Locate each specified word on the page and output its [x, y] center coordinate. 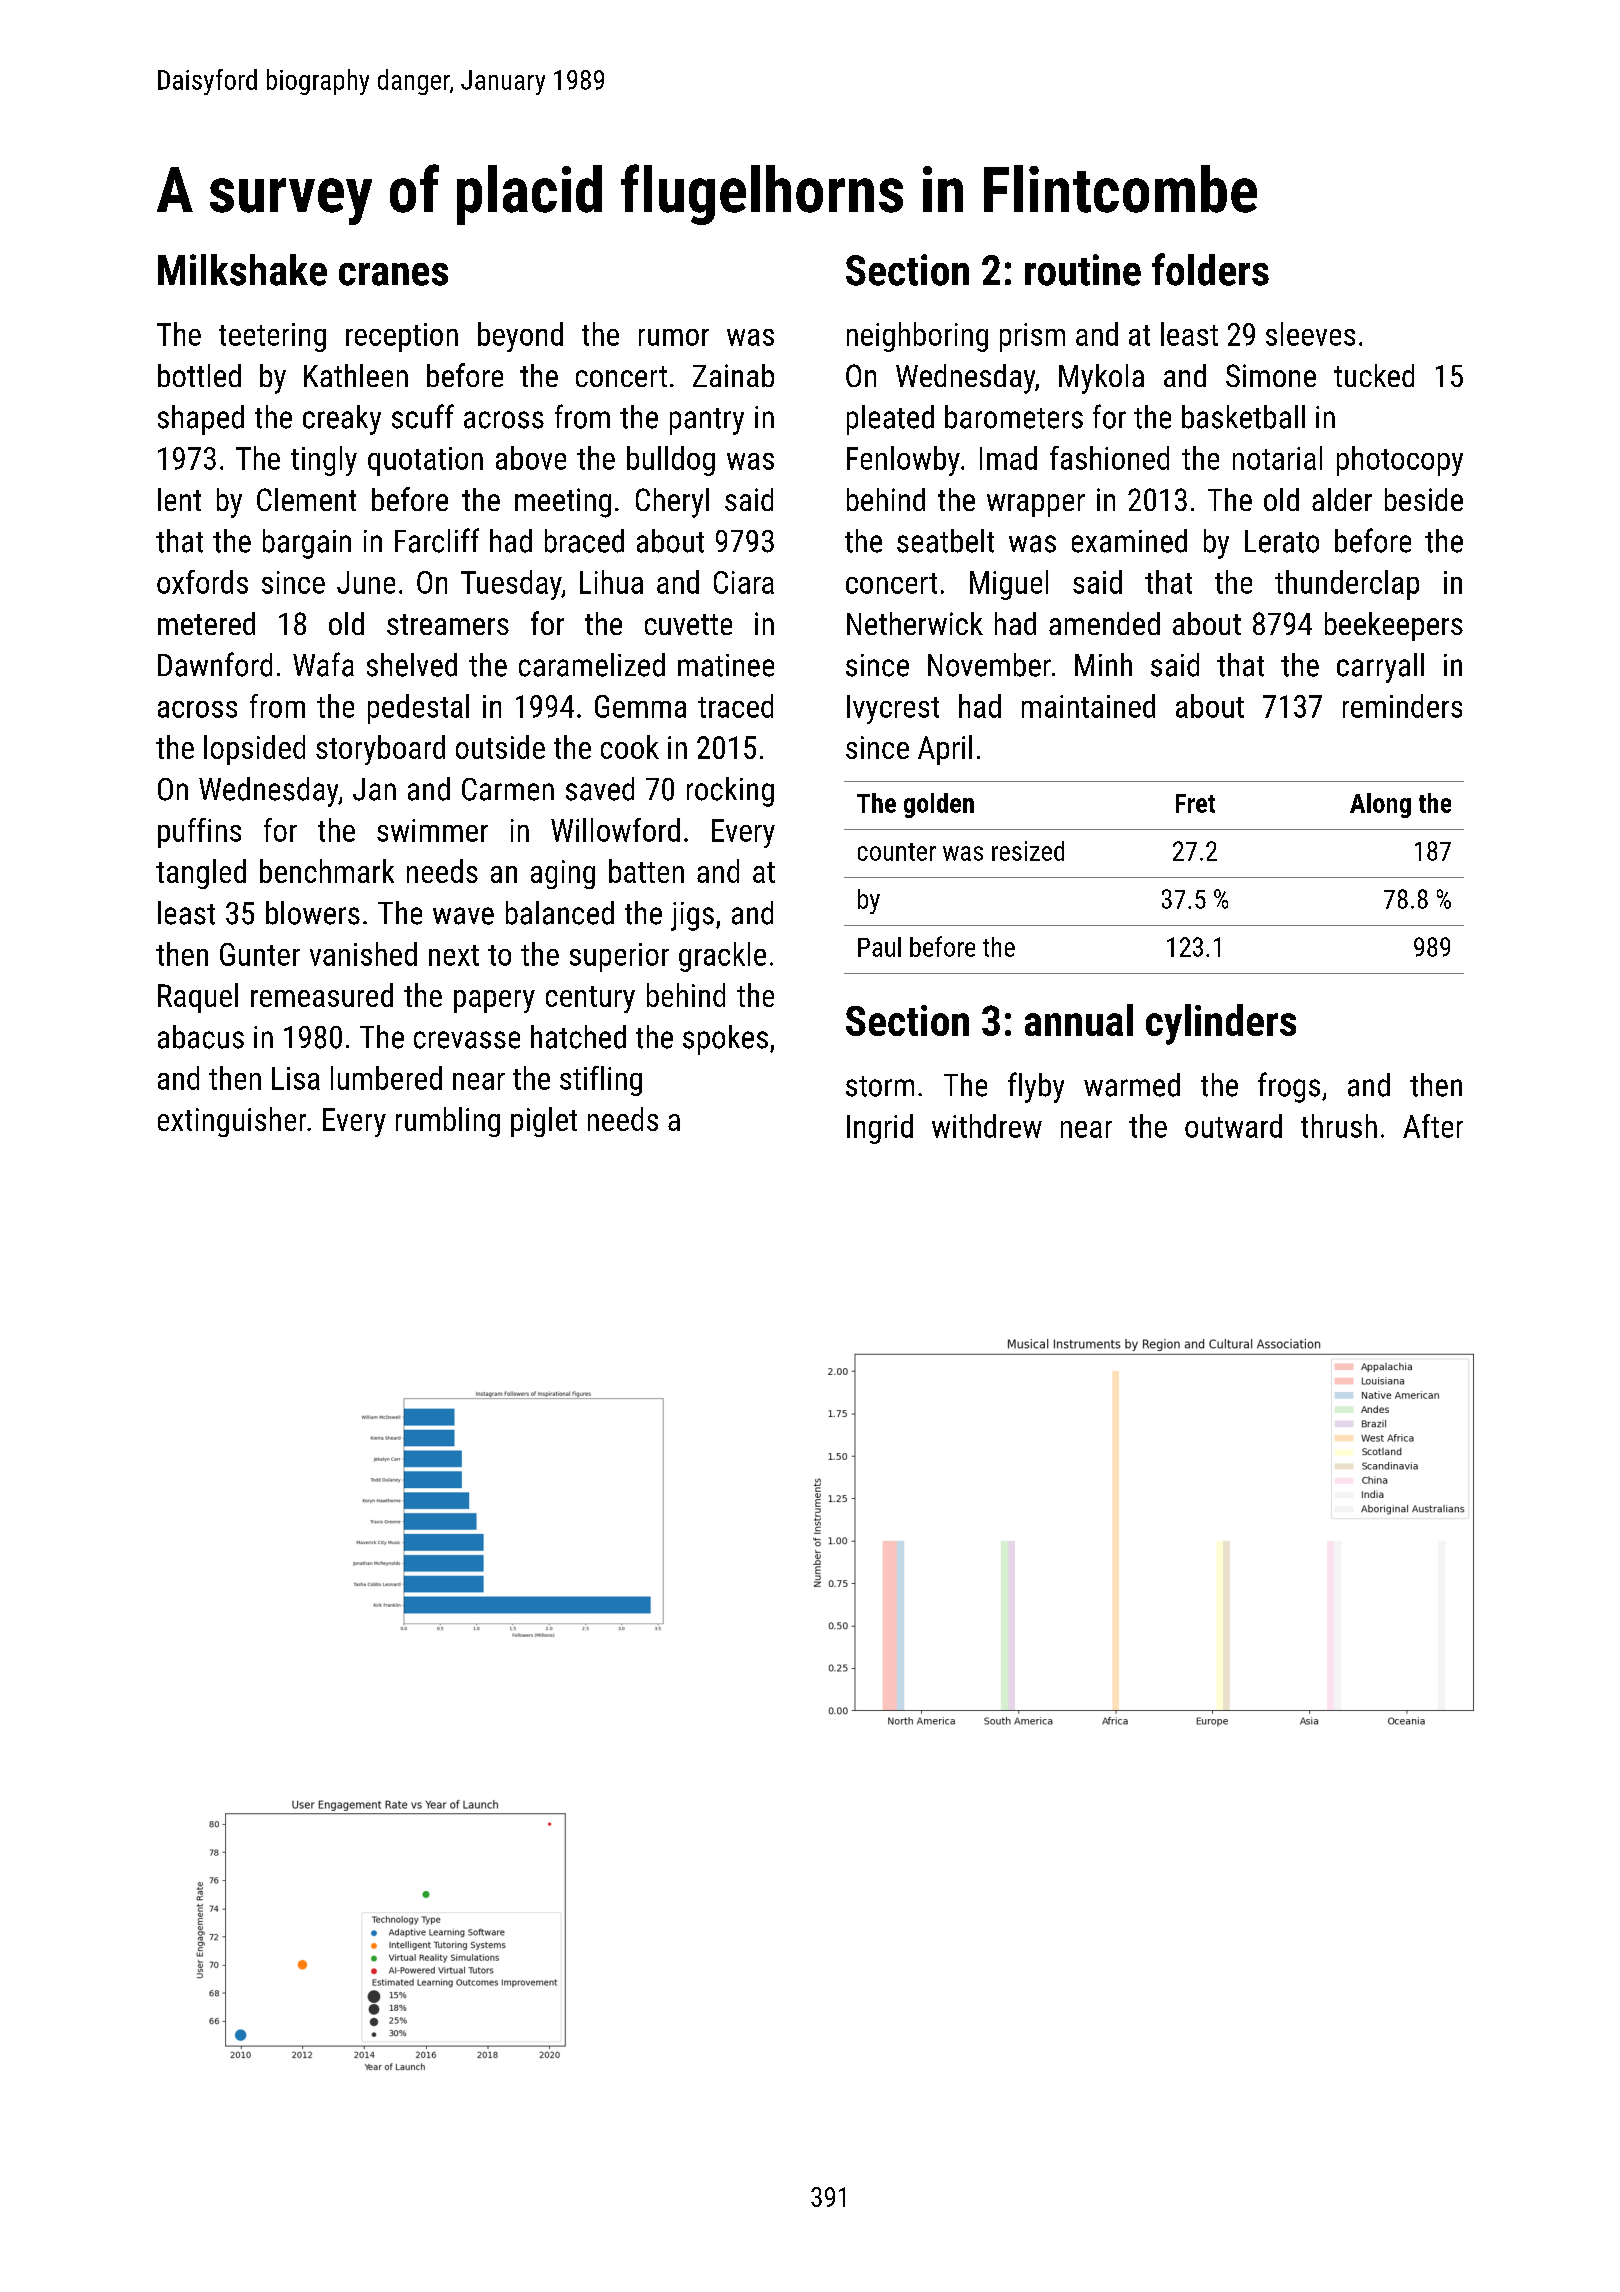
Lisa [296, 1078]
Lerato [1282, 541]
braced [584, 541]
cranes [393, 274]
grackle [722, 957]
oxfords [202, 582]
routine [1083, 270]
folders [1210, 269]
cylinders [1221, 1024]
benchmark [327, 871]
